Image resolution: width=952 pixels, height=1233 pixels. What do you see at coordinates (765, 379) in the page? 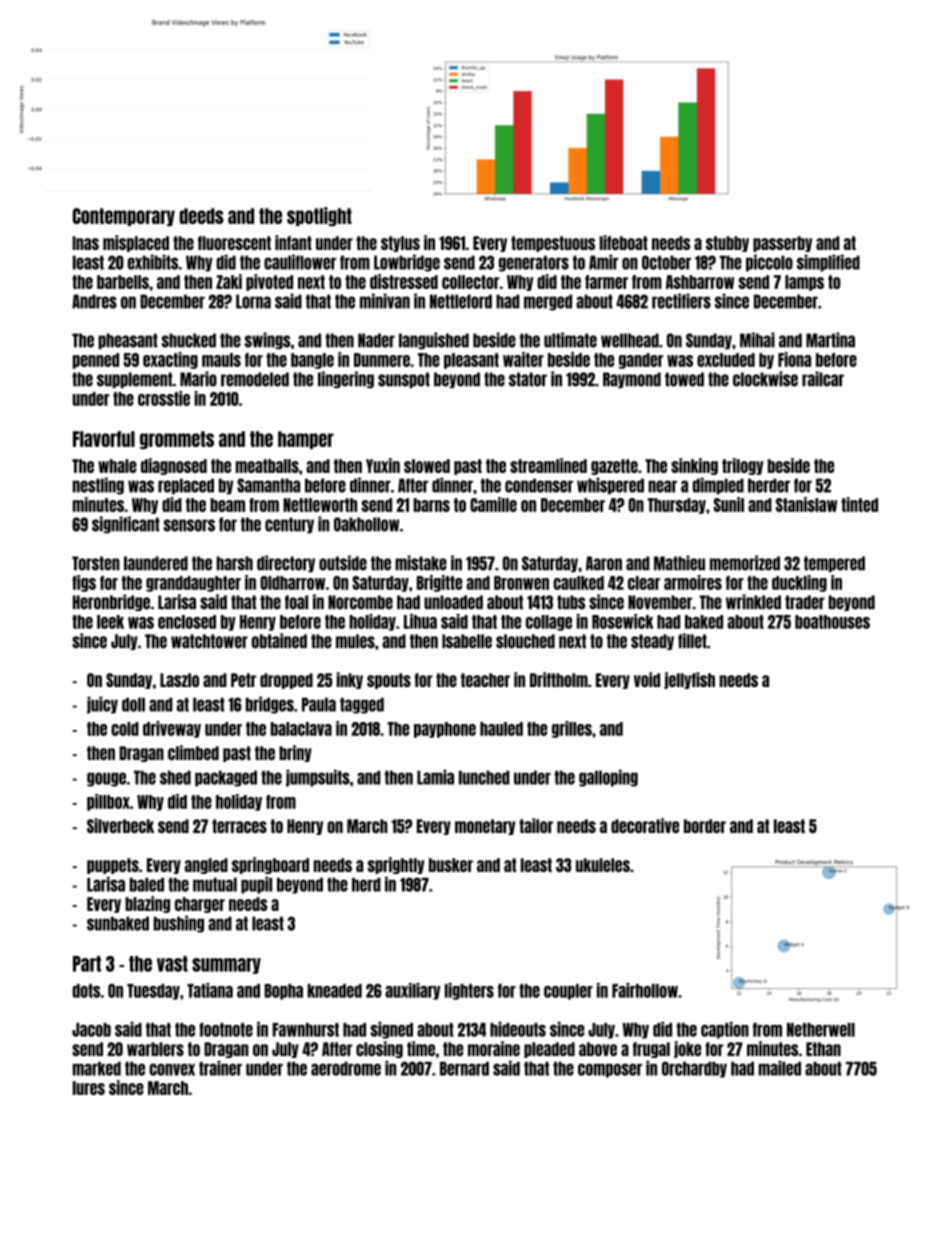
I see `clockwise` at bounding box center [765, 379].
